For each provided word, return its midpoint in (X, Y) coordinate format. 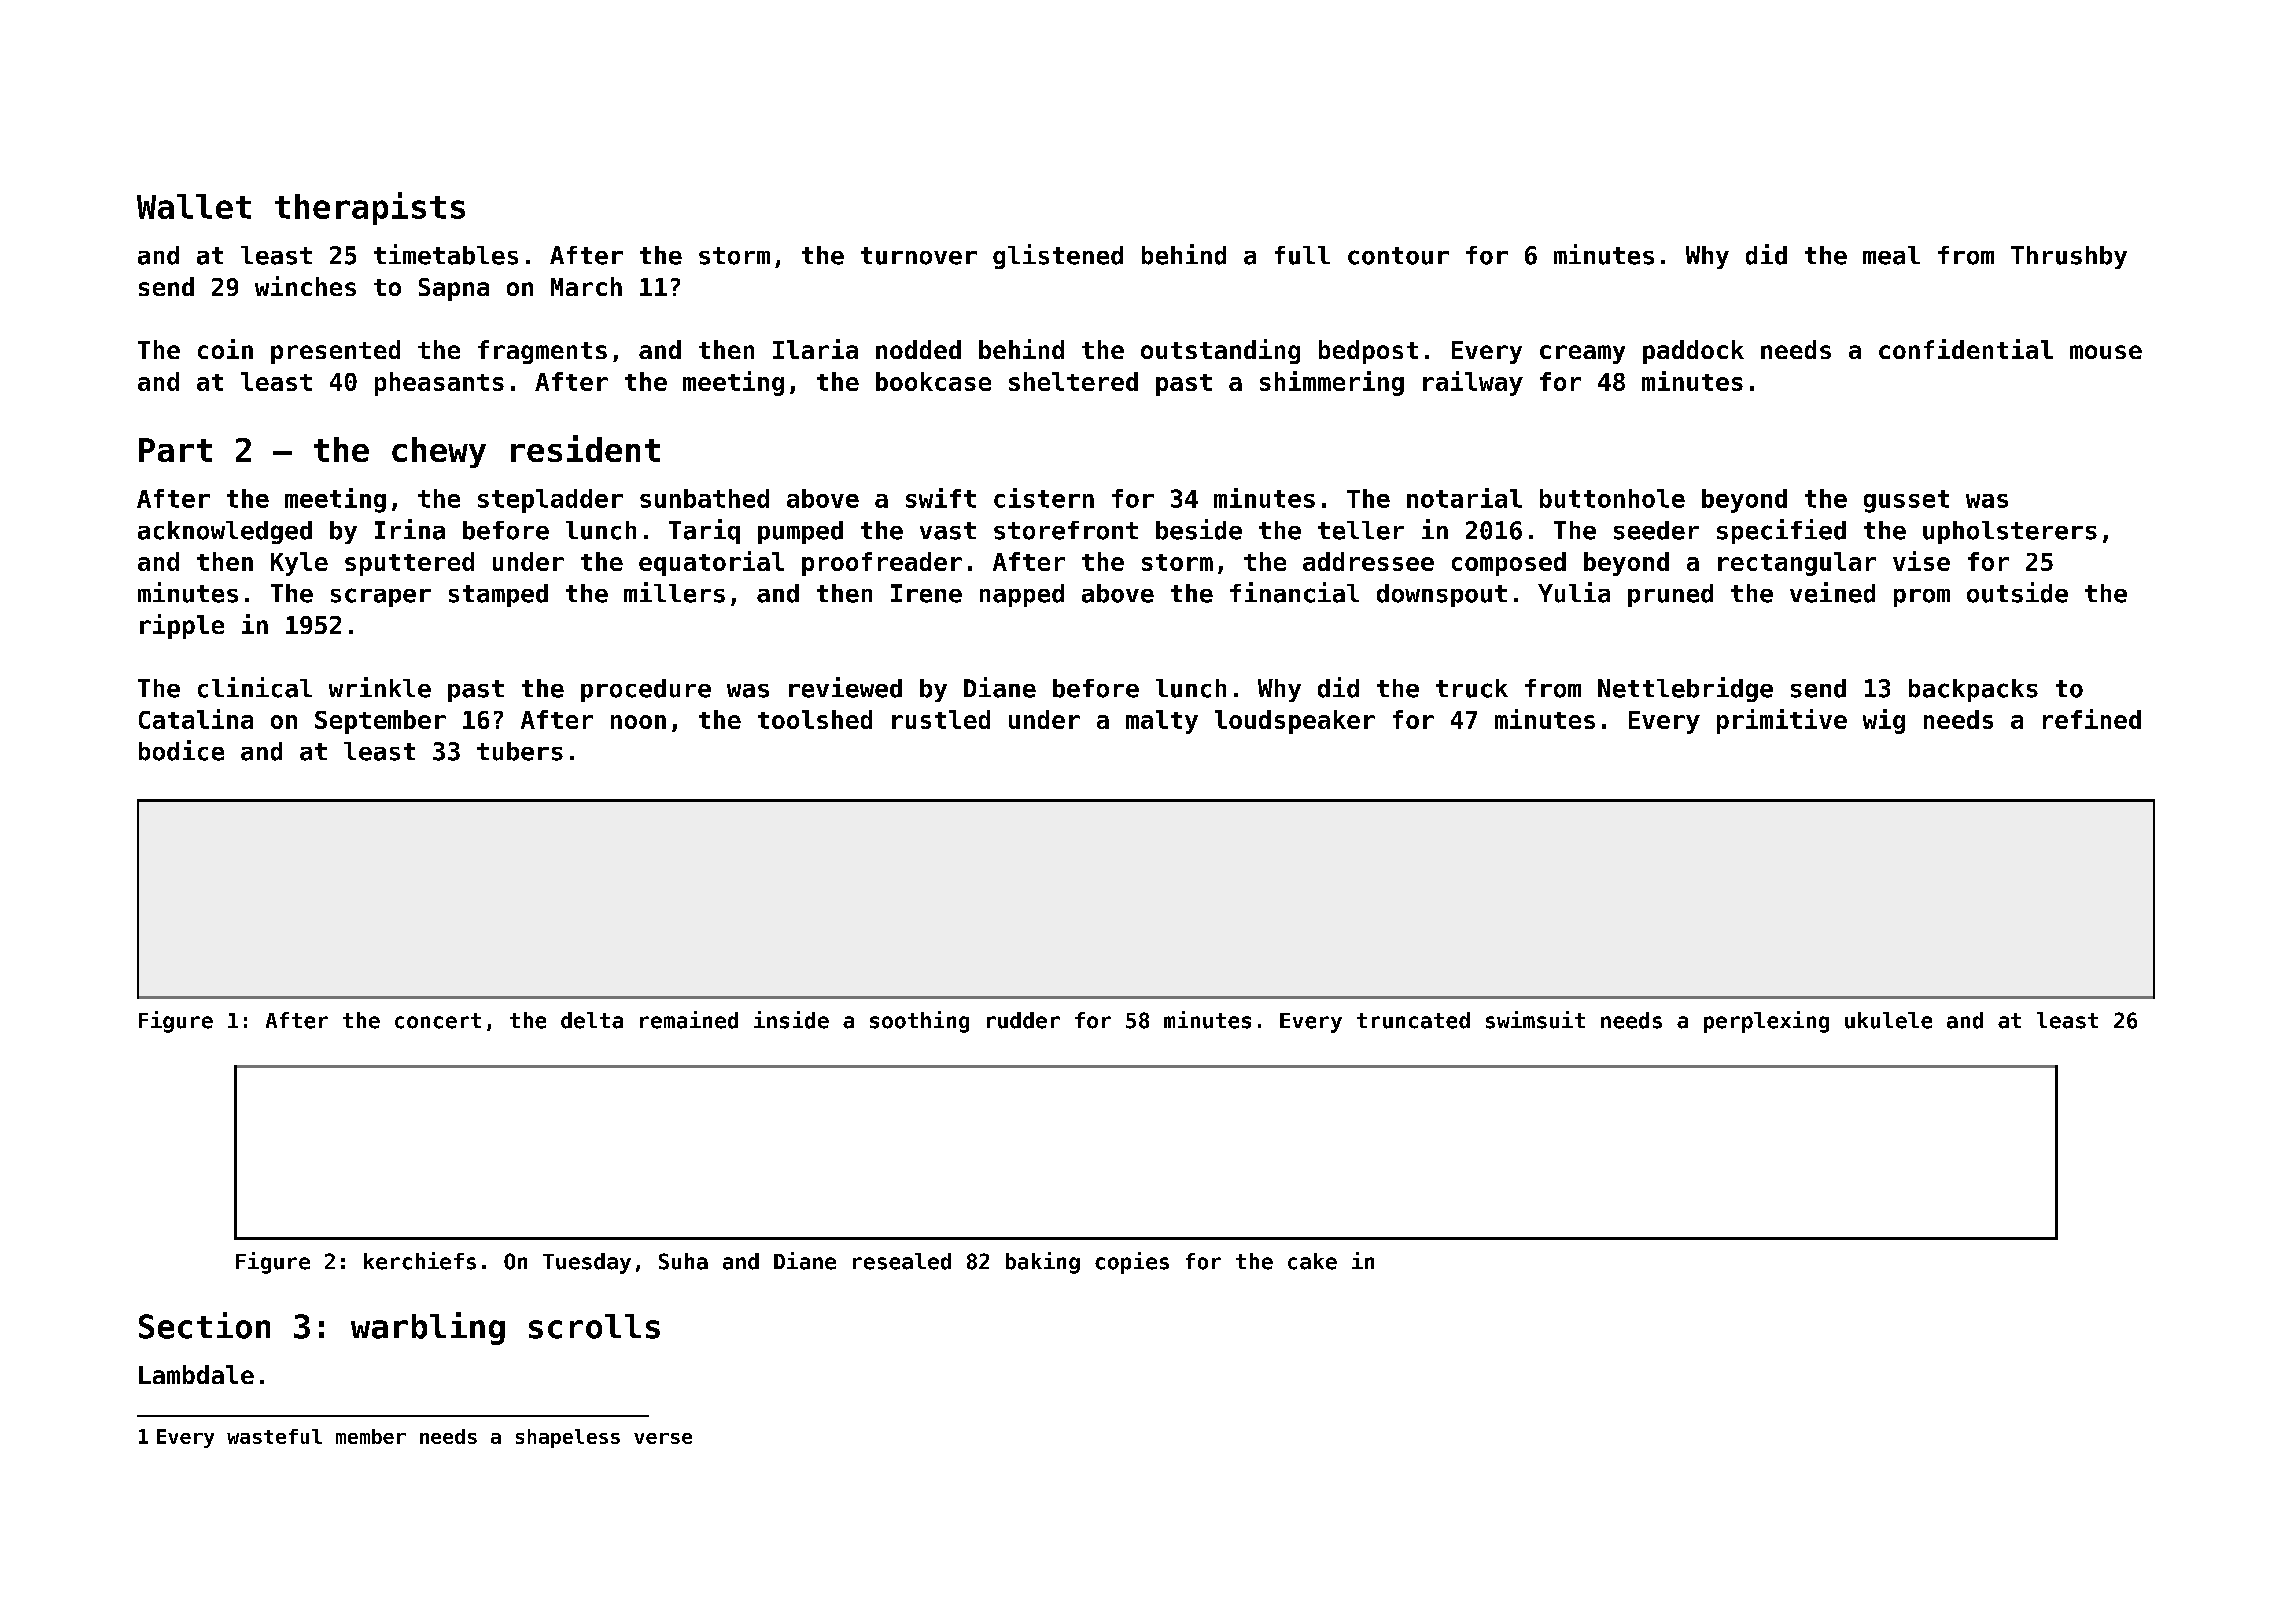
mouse (2106, 352)
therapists (370, 208)
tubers (520, 751)
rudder (1023, 1020)
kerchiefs (420, 1261)
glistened (1058, 256)
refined (2092, 719)
